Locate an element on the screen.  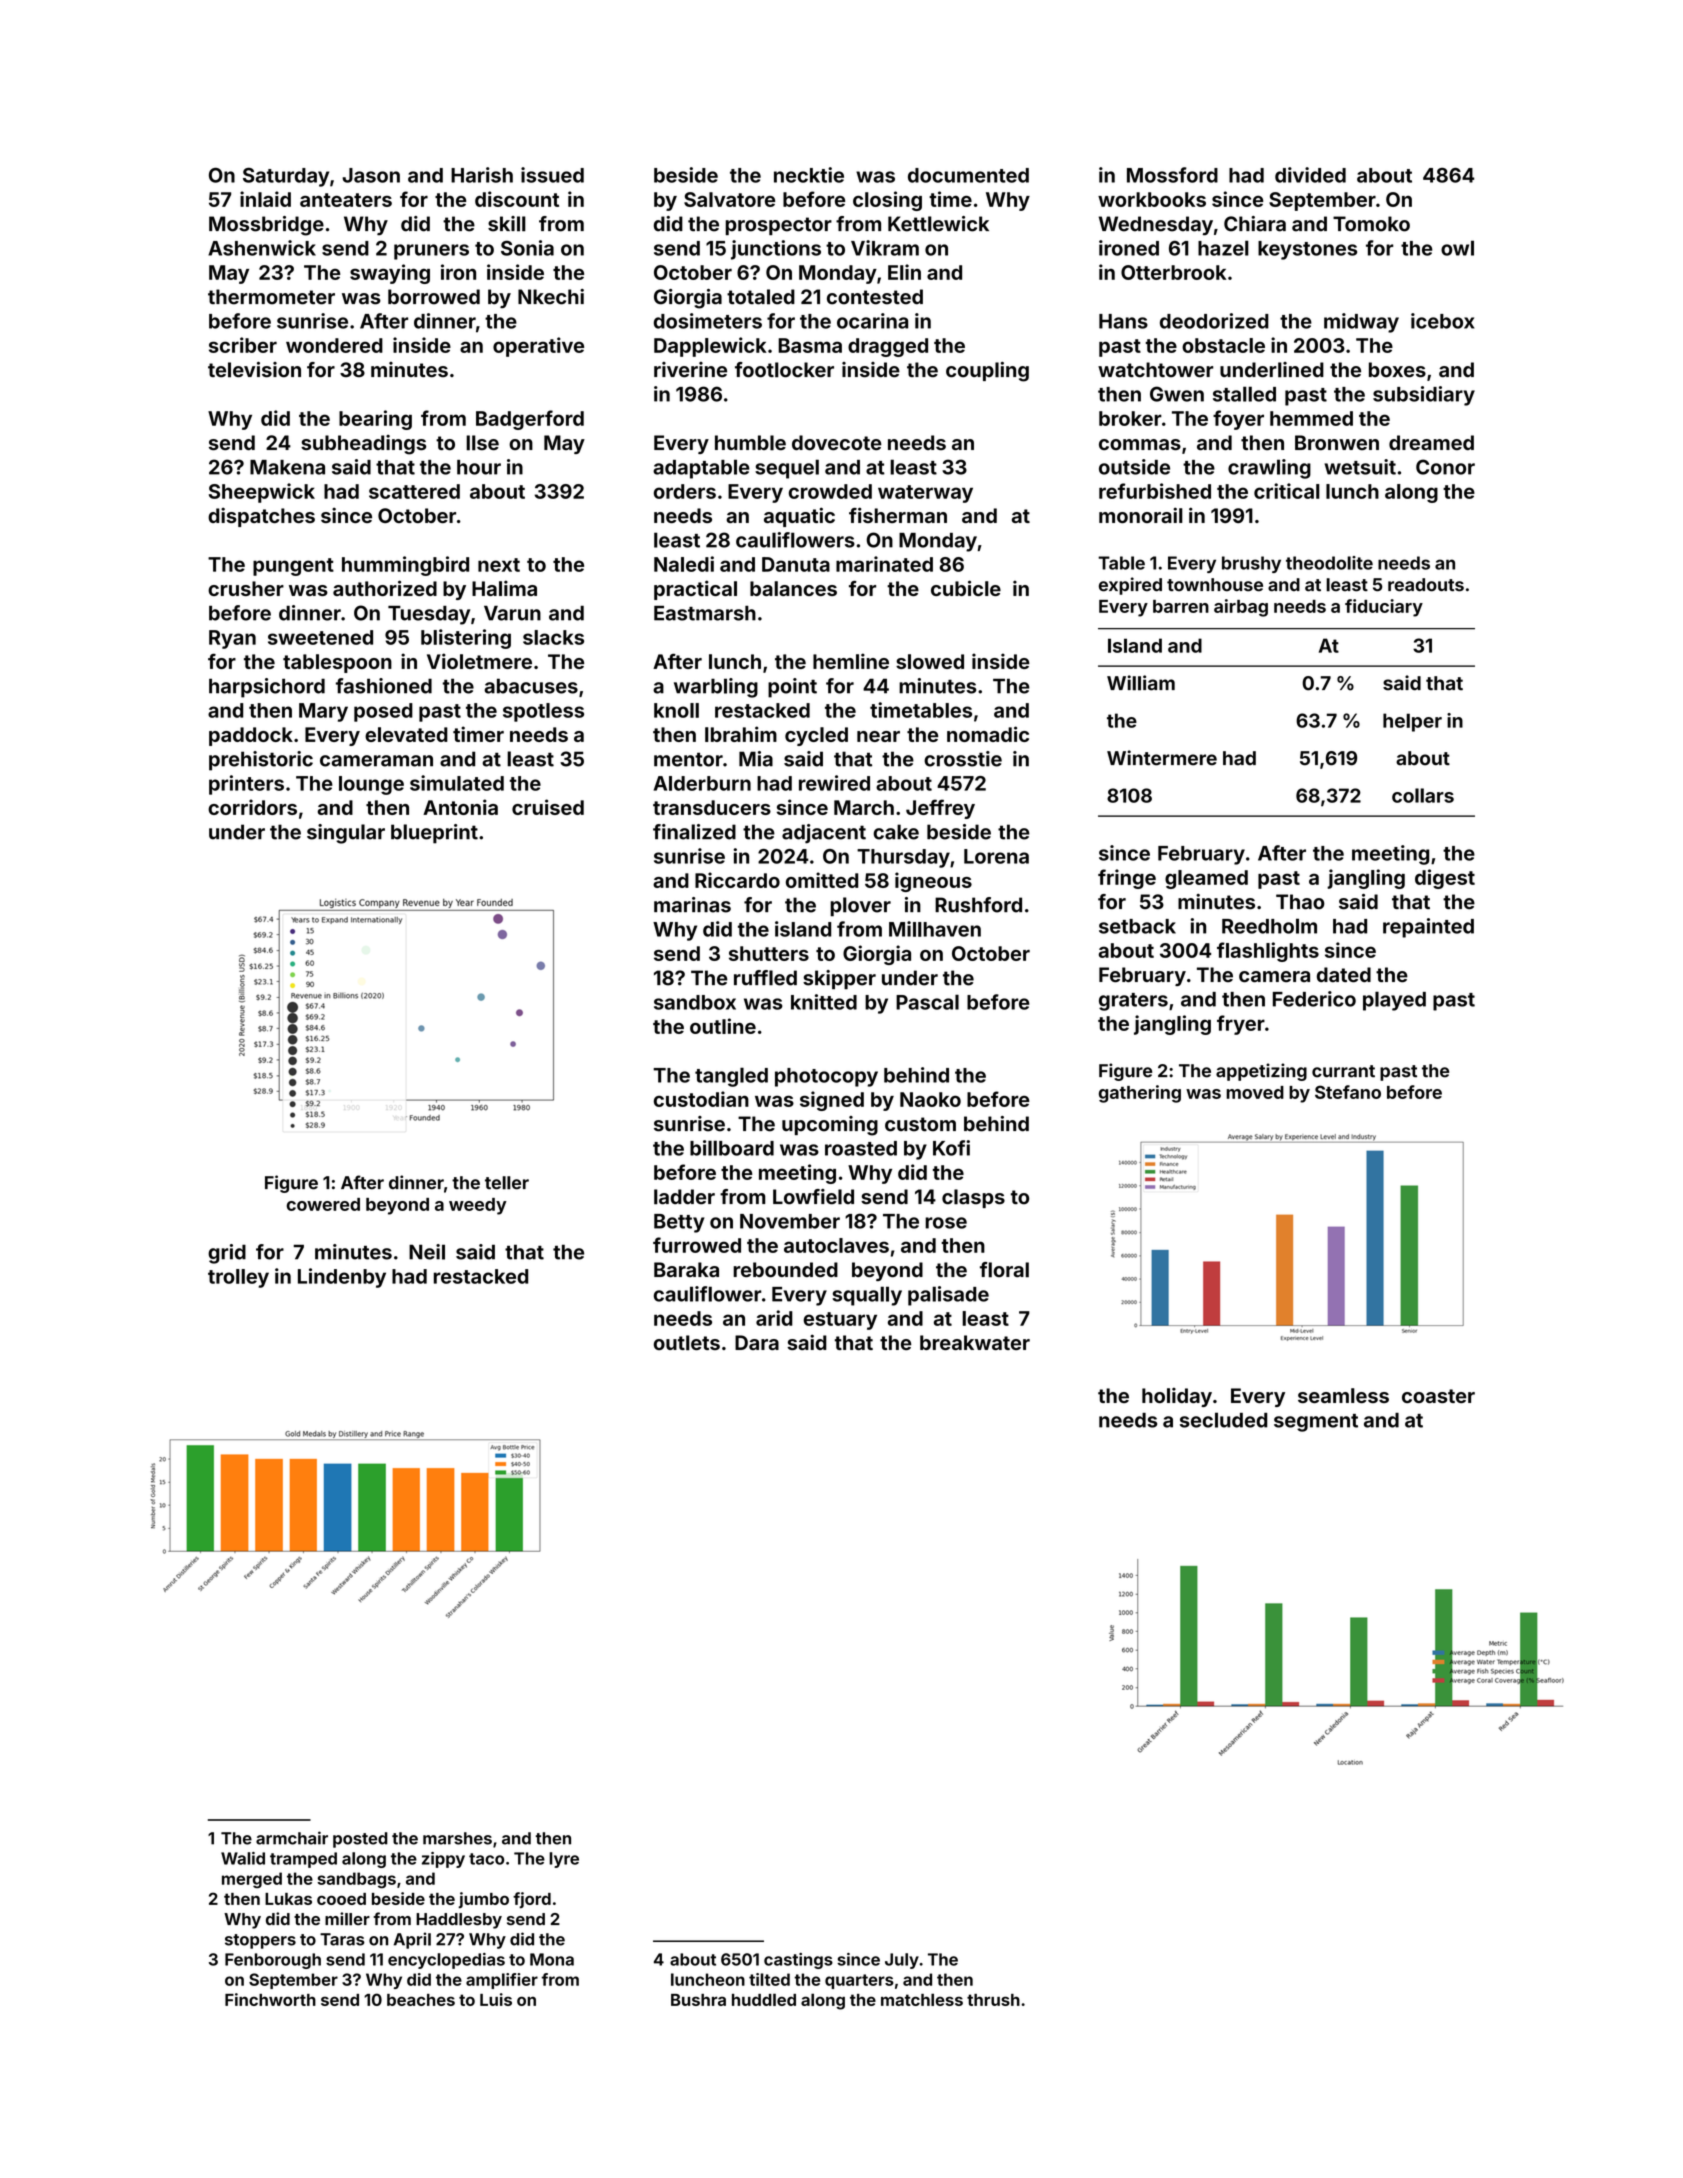
trolley is located at coordinates (238, 1278).
